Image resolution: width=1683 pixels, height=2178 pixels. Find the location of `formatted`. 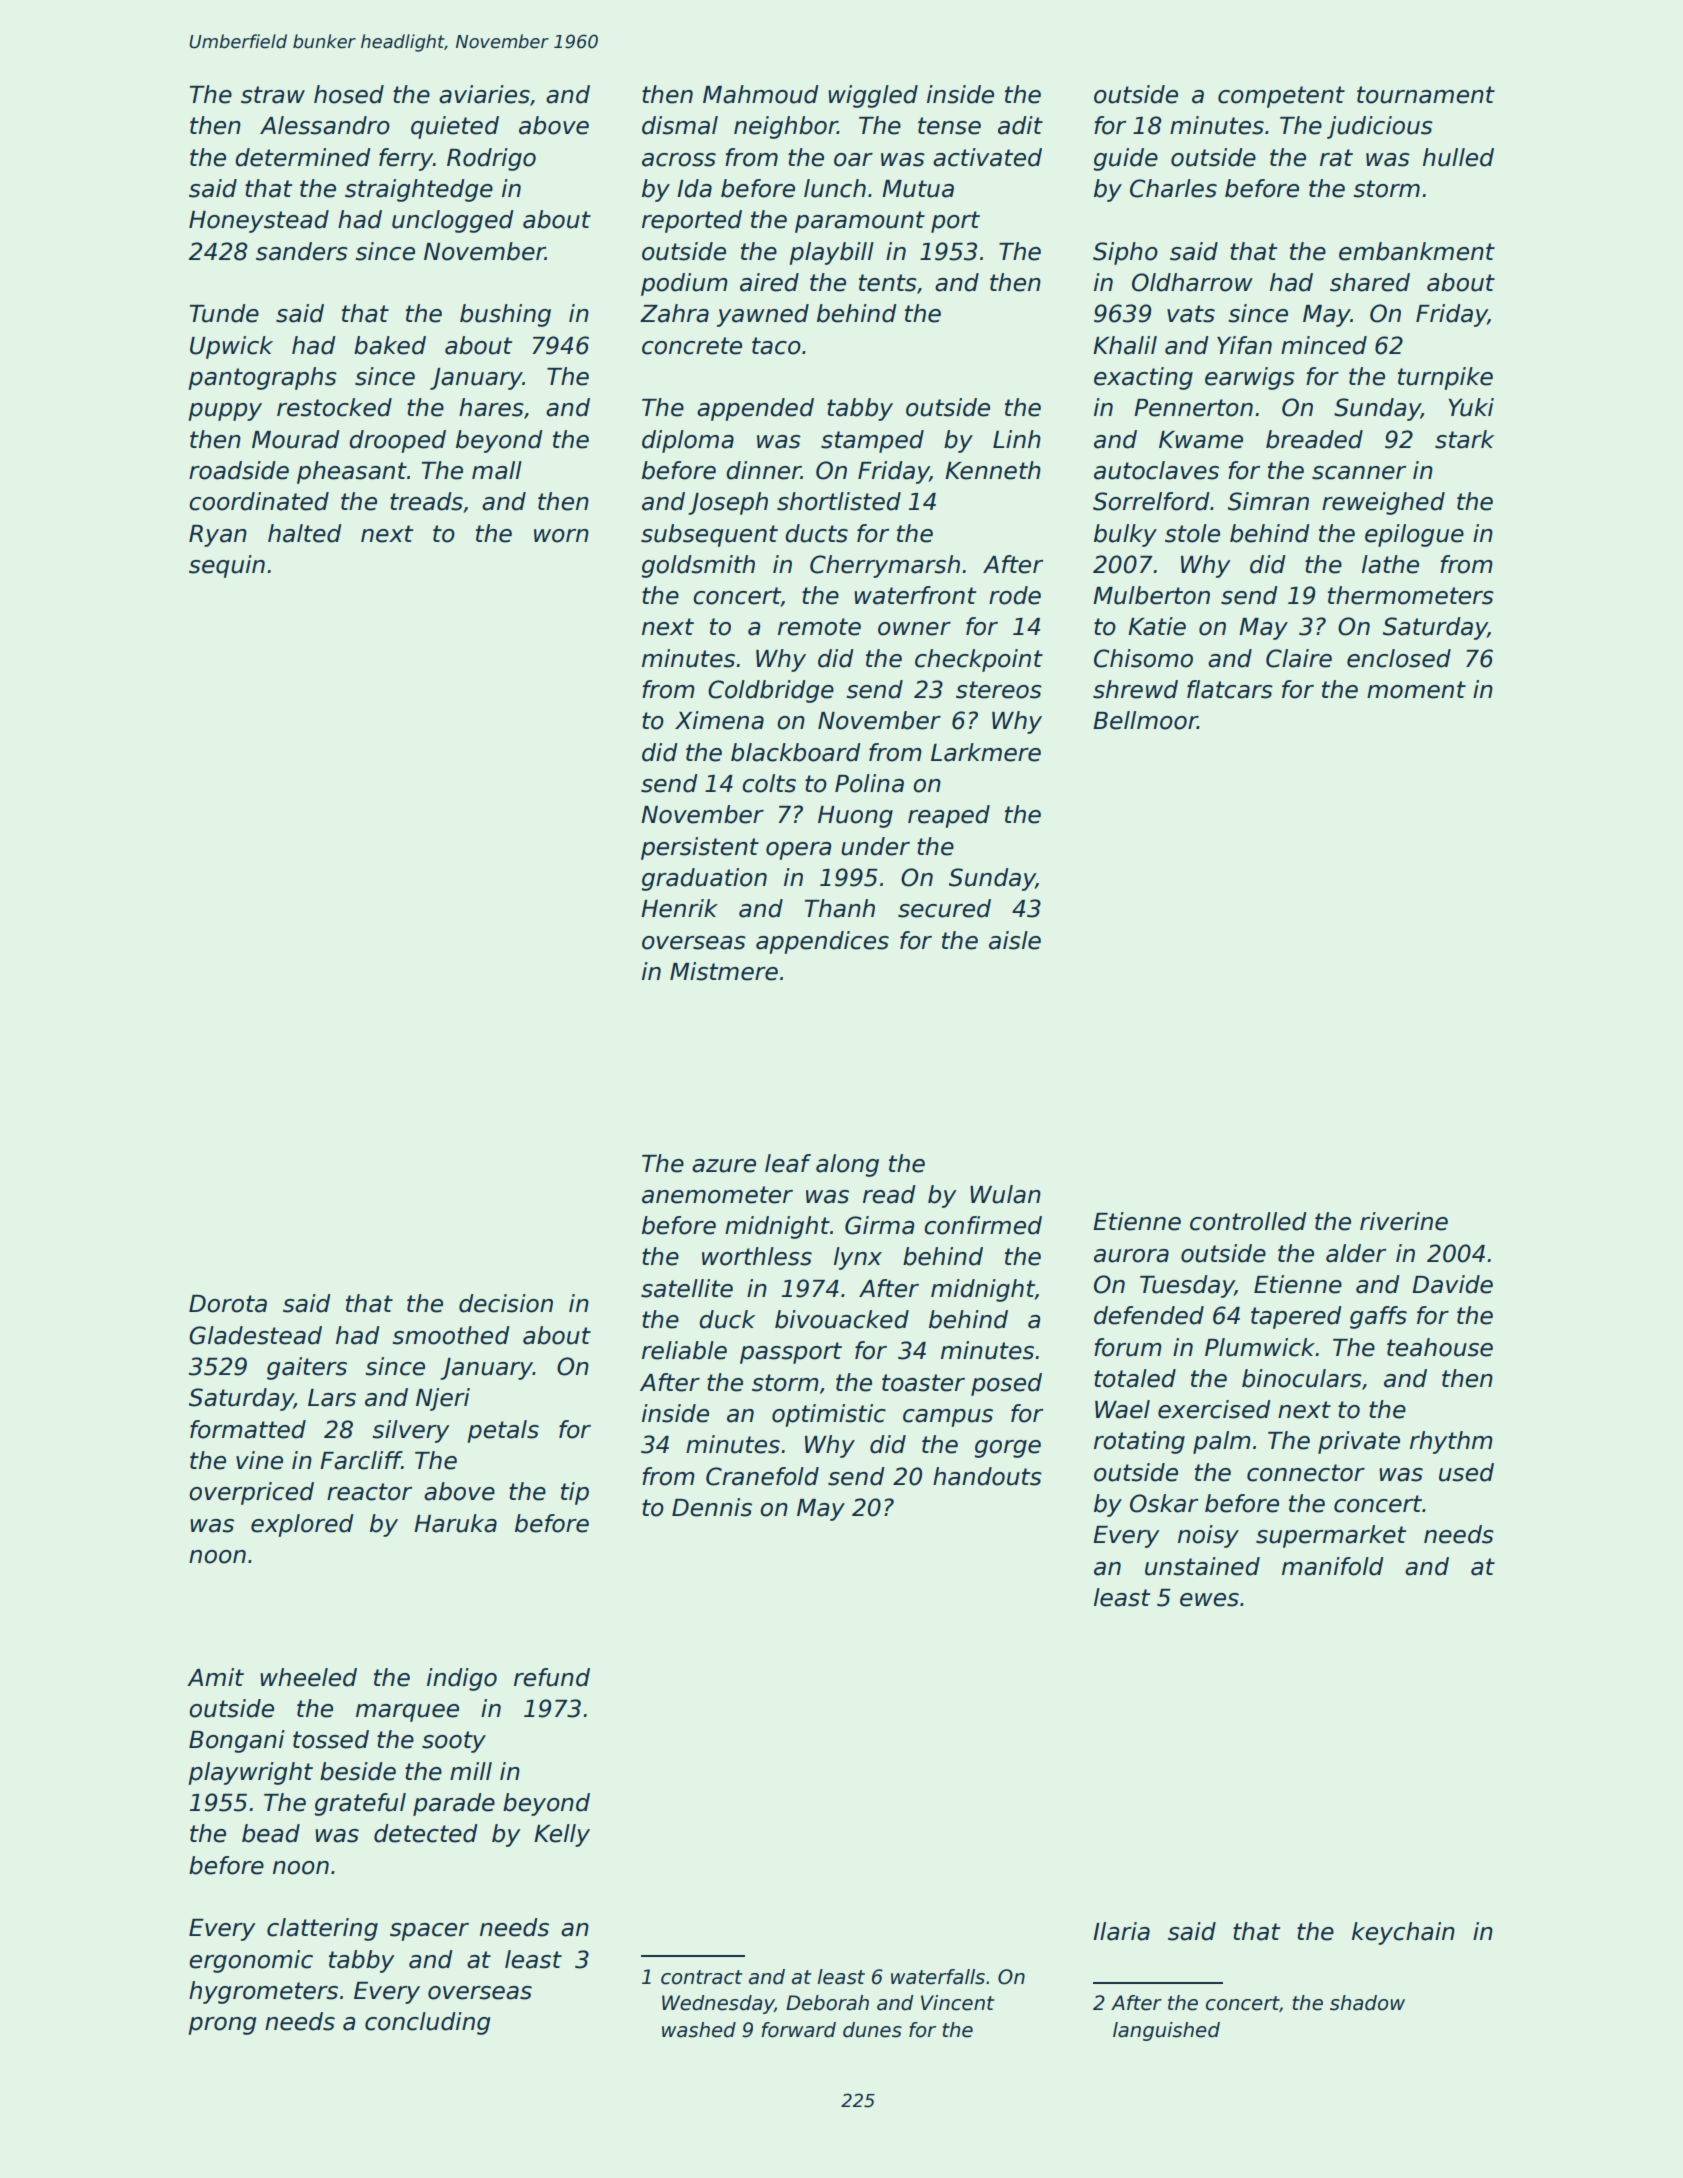

formatted is located at coordinates (248, 1429).
